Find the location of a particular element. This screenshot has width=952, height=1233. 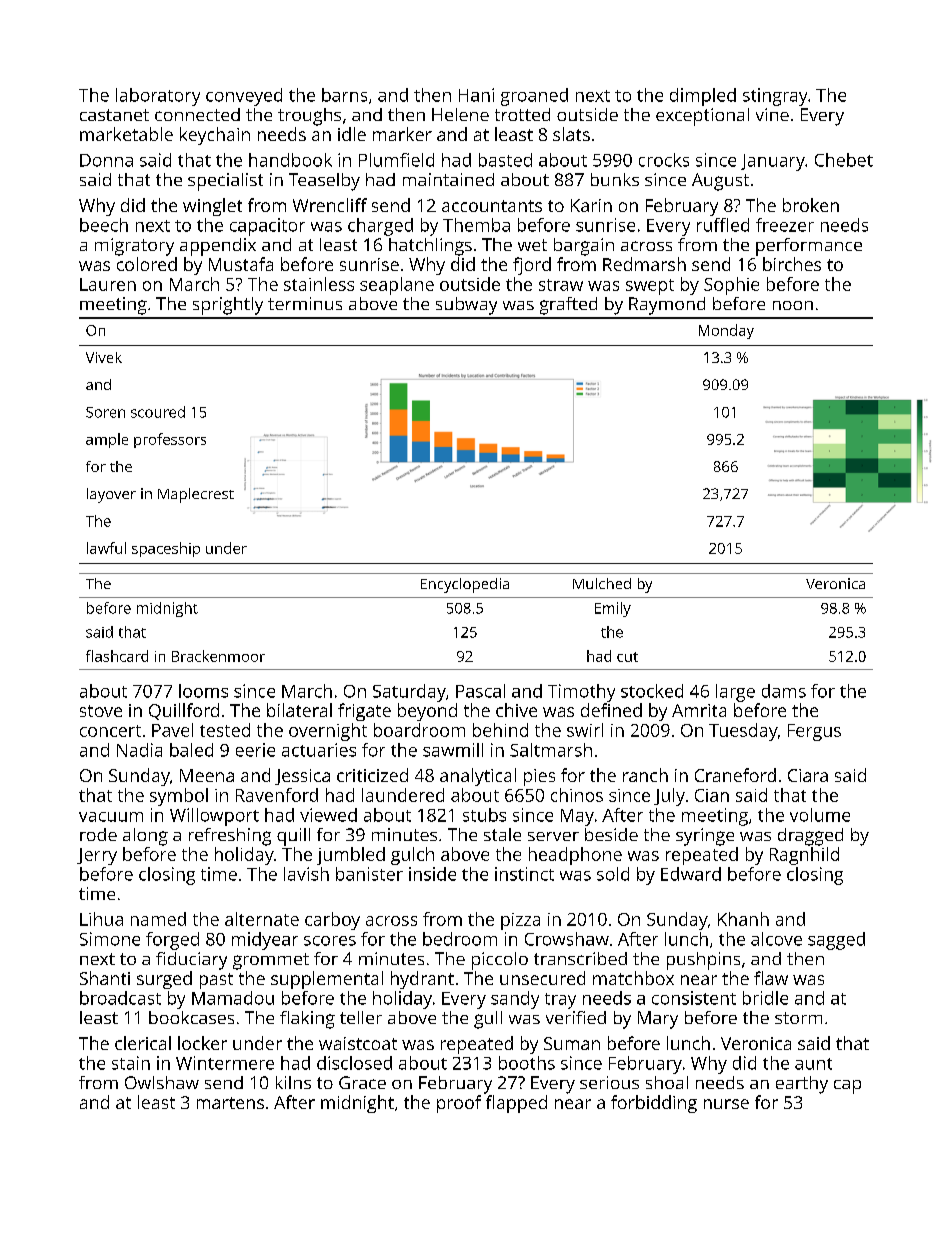

stingray is located at coordinates (775, 97).
